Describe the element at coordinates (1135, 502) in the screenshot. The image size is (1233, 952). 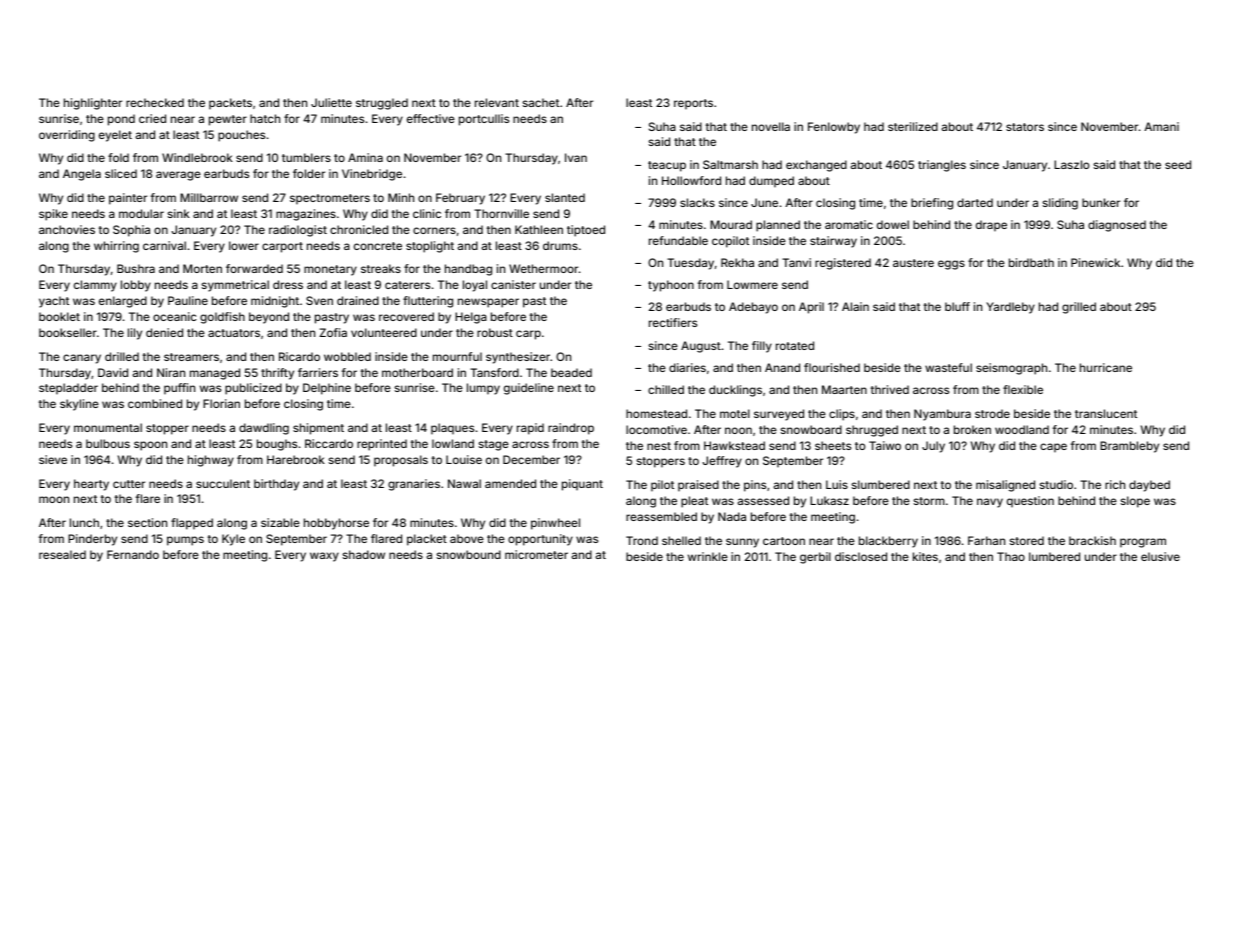
I see `slope` at that location.
